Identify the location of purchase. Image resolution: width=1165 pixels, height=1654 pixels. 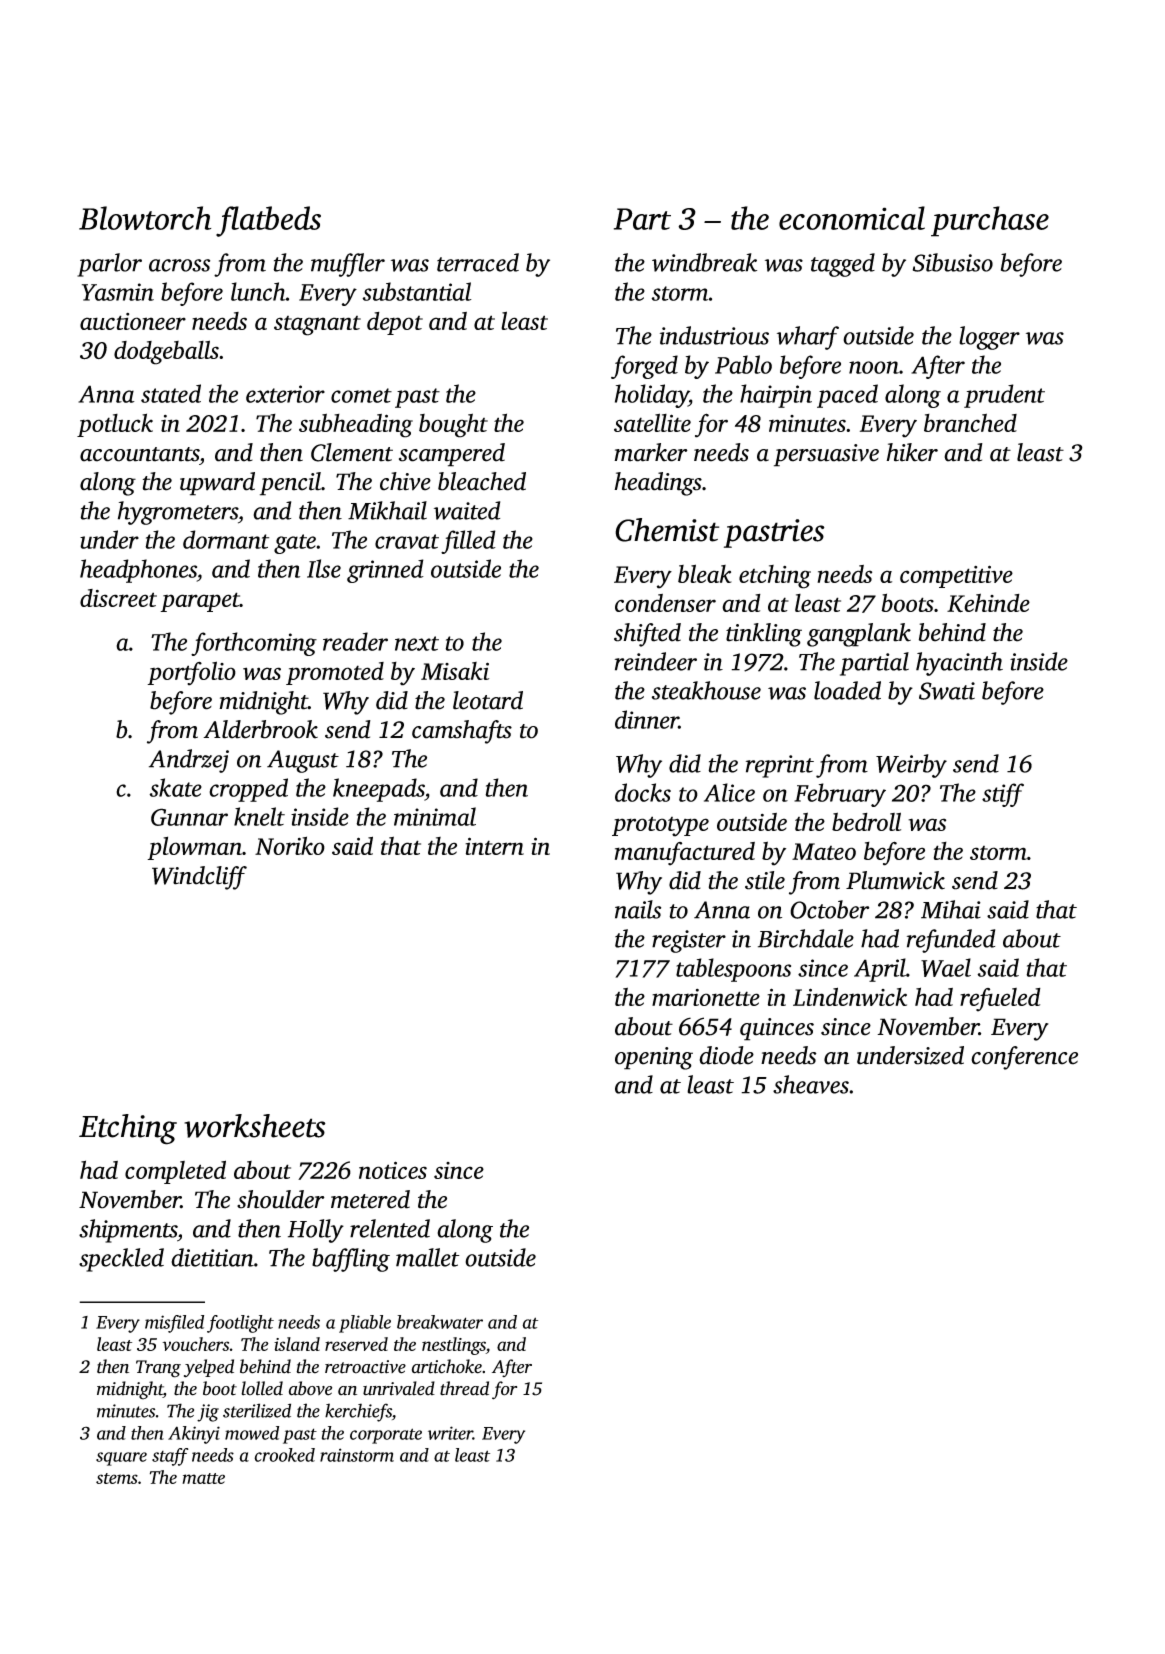
(990, 221).
